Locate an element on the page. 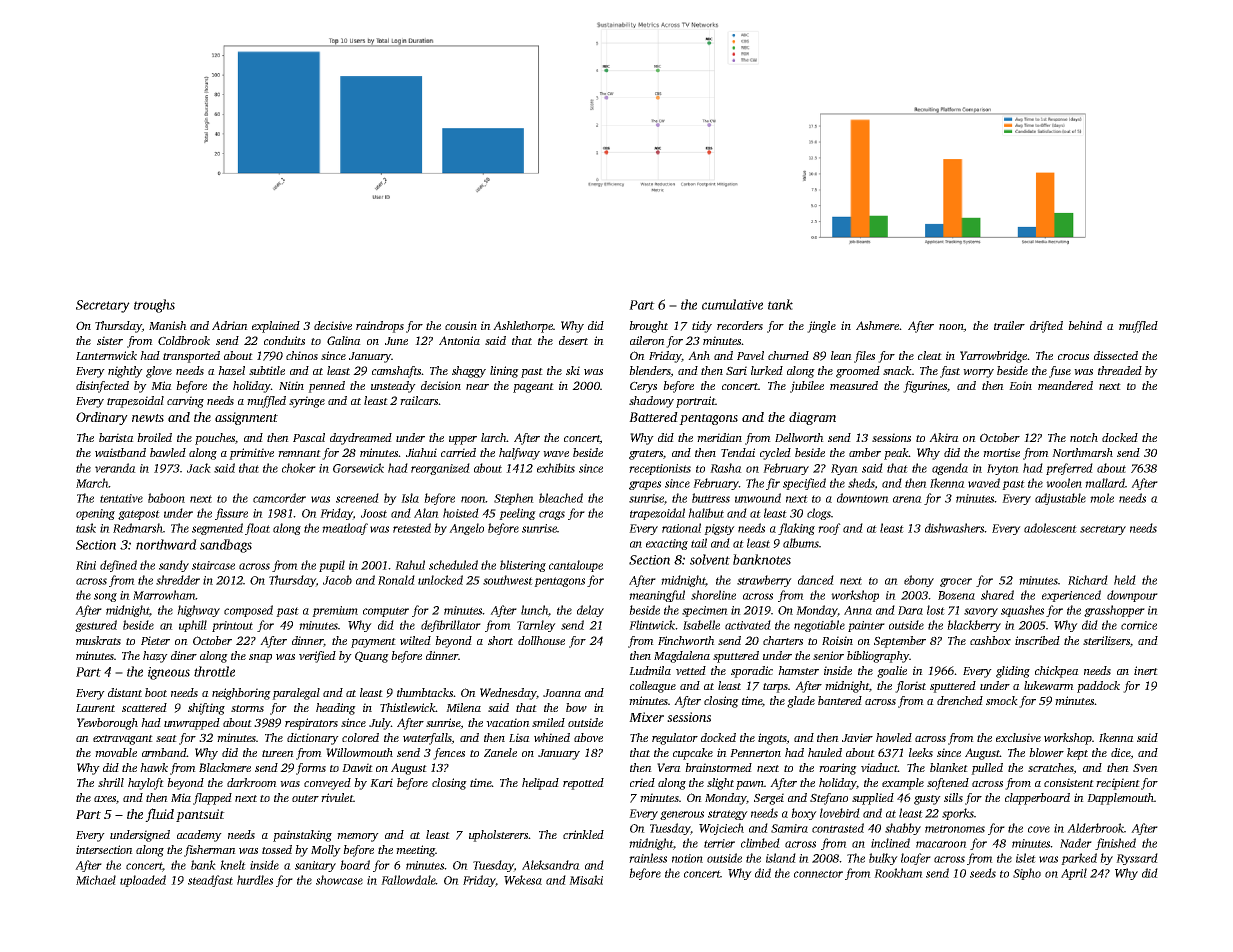 The height and width of the image is (952, 1233). cumulative is located at coordinates (732, 304).
